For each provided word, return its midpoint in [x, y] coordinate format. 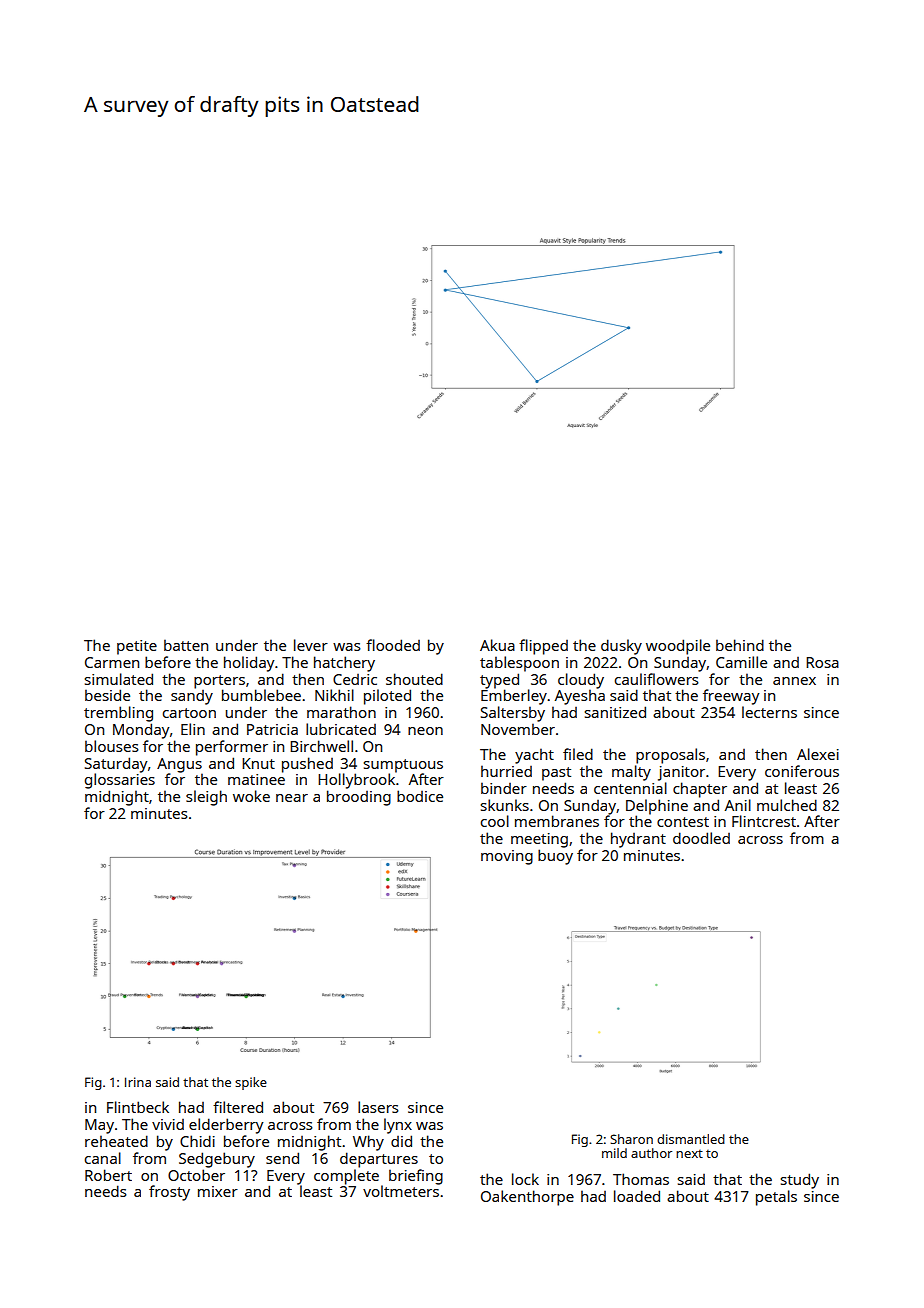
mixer [218, 1191]
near [292, 798]
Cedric [355, 679]
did [401, 1141]
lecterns [769, 712]
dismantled [691, 1139]
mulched [787, 805]
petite [137, 647]
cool [495, 821]
